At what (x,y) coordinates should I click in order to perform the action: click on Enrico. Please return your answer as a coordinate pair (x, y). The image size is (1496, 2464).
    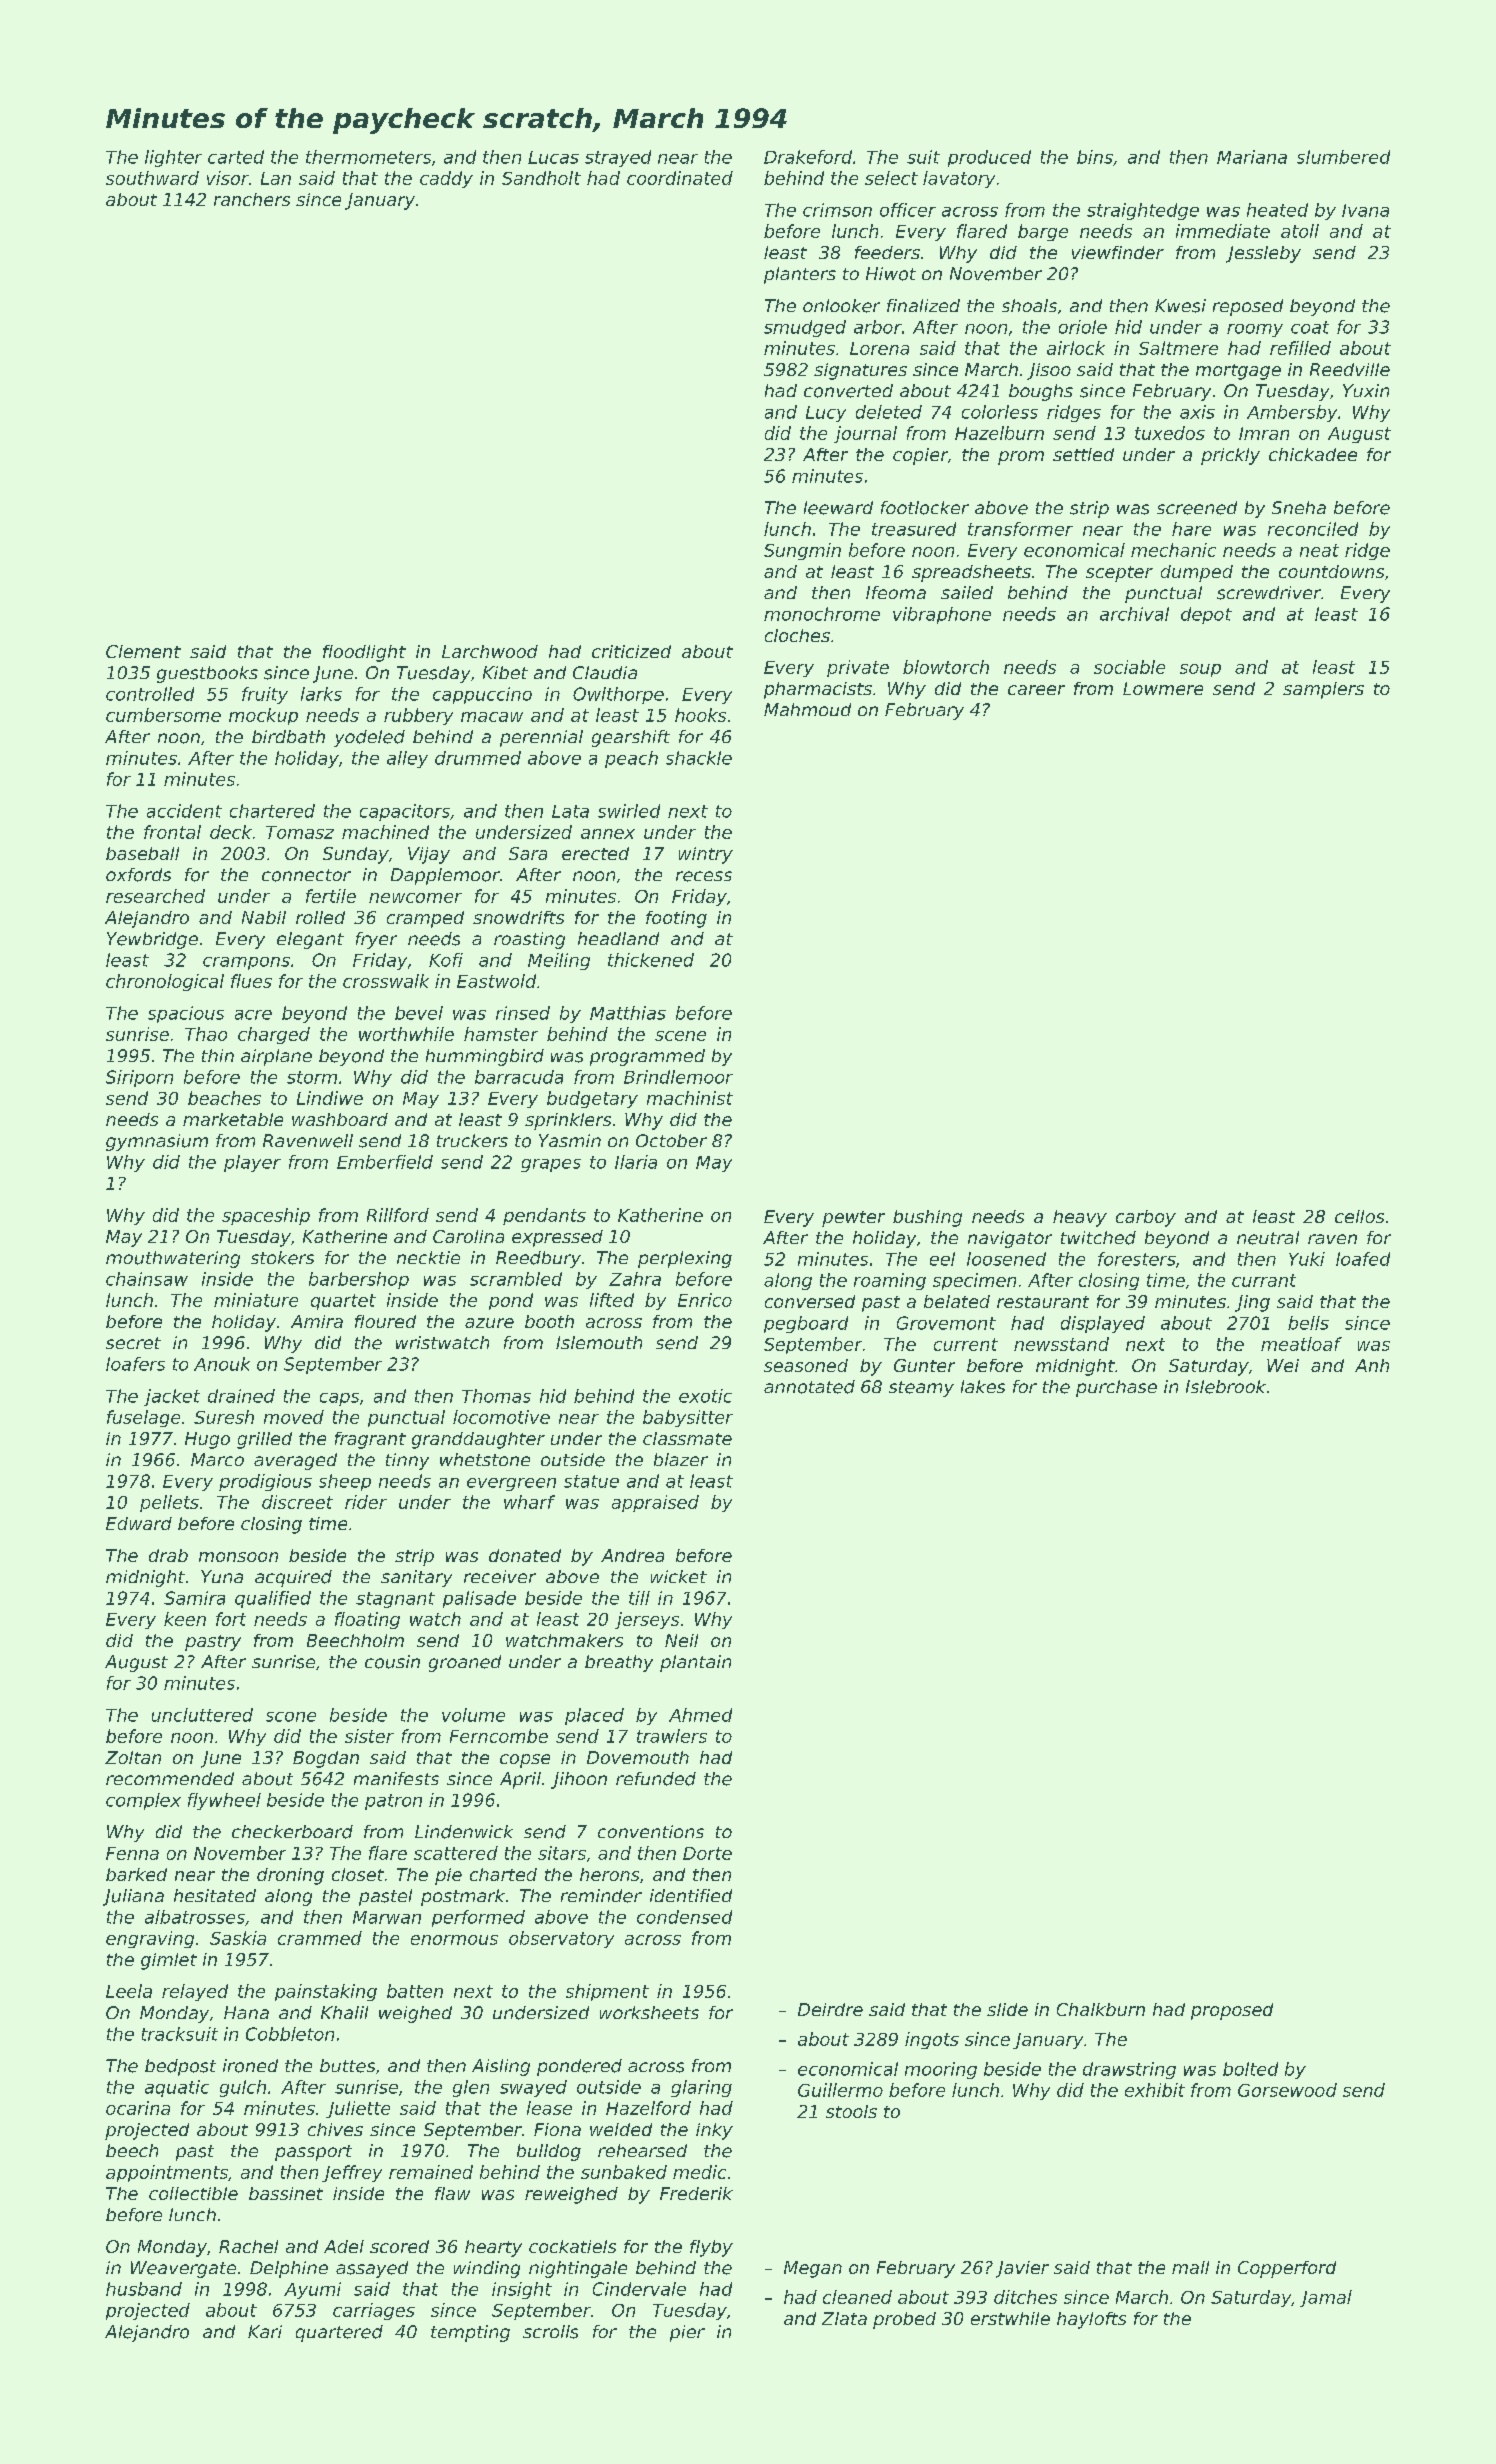
    Looking at the image, I should click on (705, 1300).
